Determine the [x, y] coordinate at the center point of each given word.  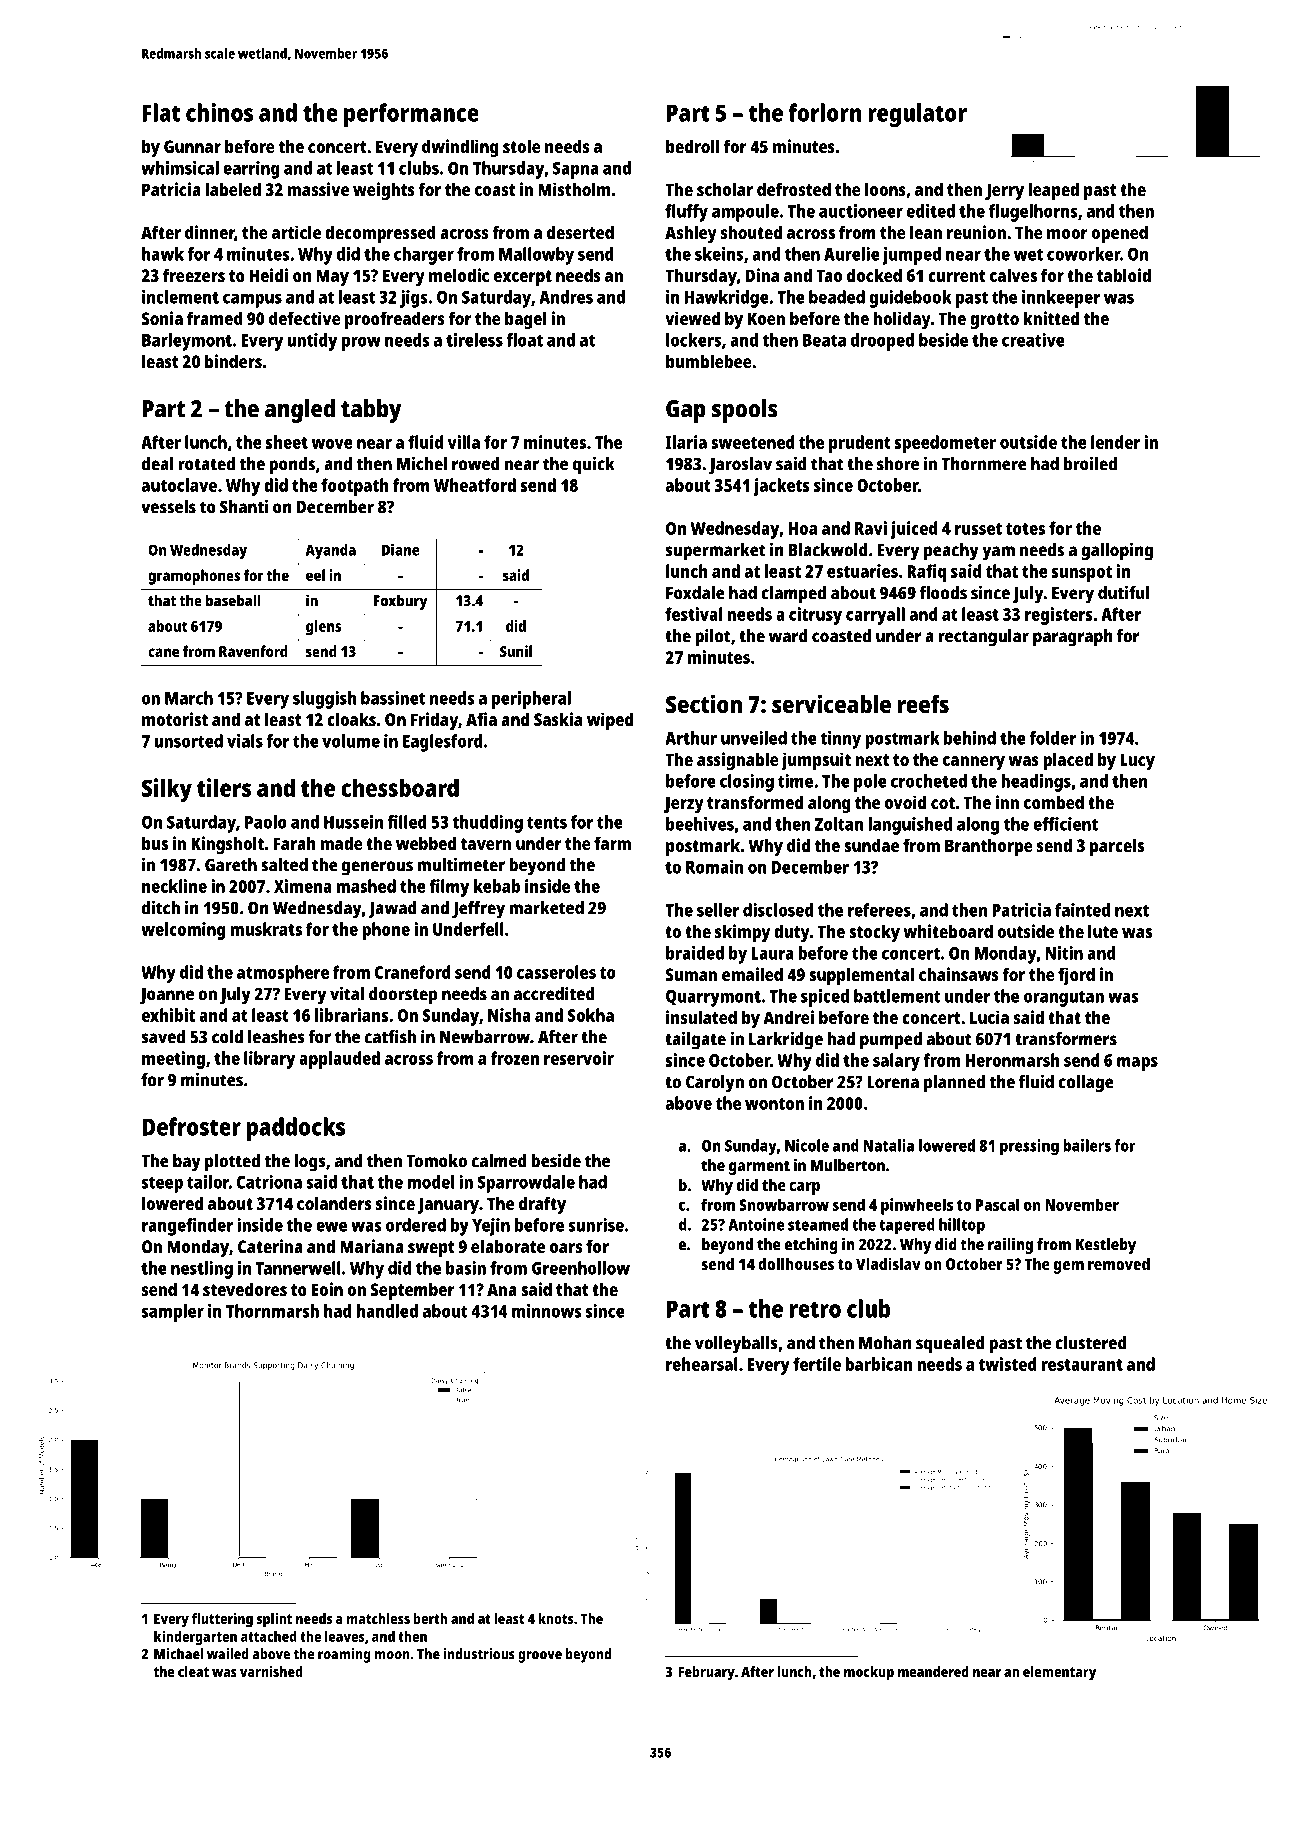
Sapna [576, 170]
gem [1069, 1267]
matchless [378, 1618]
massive [318, 189]
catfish [390, 1037]
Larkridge [786, 1040]
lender [1115, 442]
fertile [817, 1364]
